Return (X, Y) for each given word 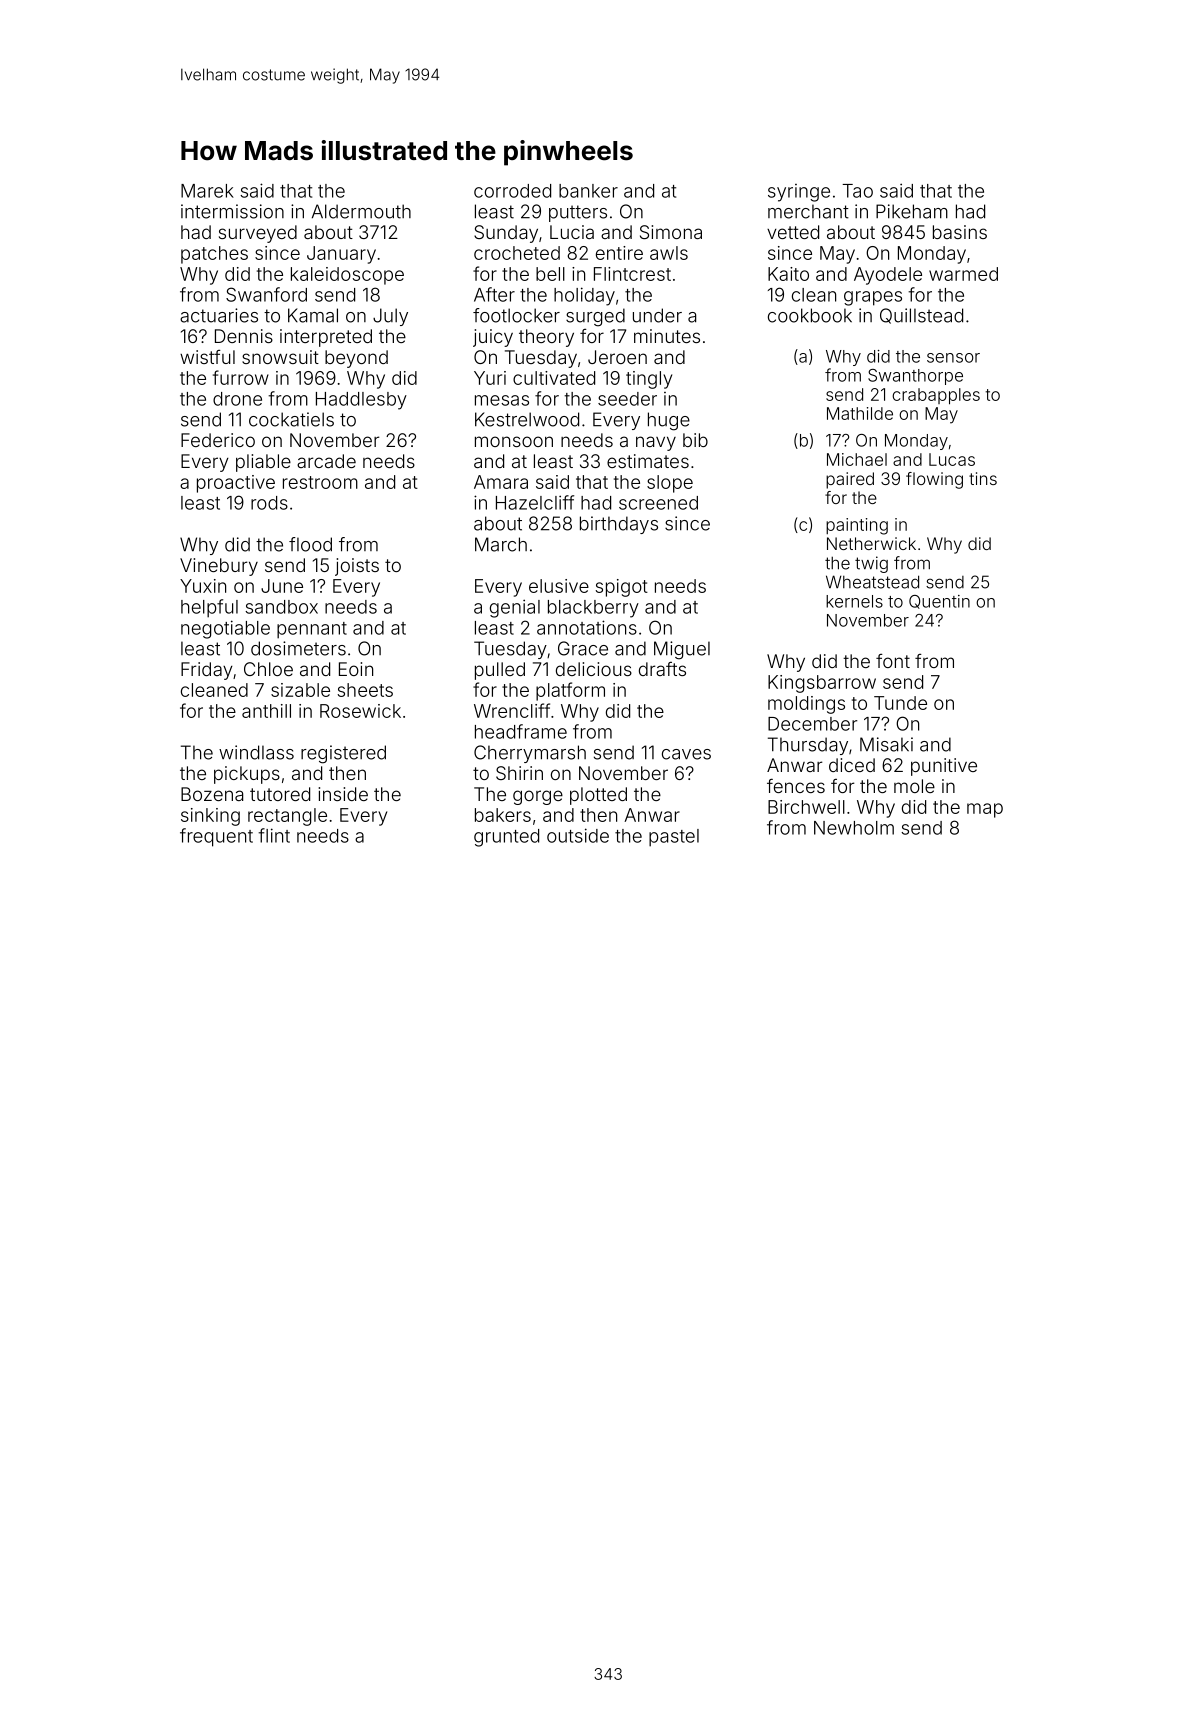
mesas (502, 400)
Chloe (268, 669)
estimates (648, 461)
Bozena (212, 794)
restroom (320, 482)
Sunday (506, 234)
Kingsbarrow (822, 684)
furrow (241, 377)
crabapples (936, 396)
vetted (793, 232)
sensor (953, 358)
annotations (587, 627)
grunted (506, 838)
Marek (207, 191)
